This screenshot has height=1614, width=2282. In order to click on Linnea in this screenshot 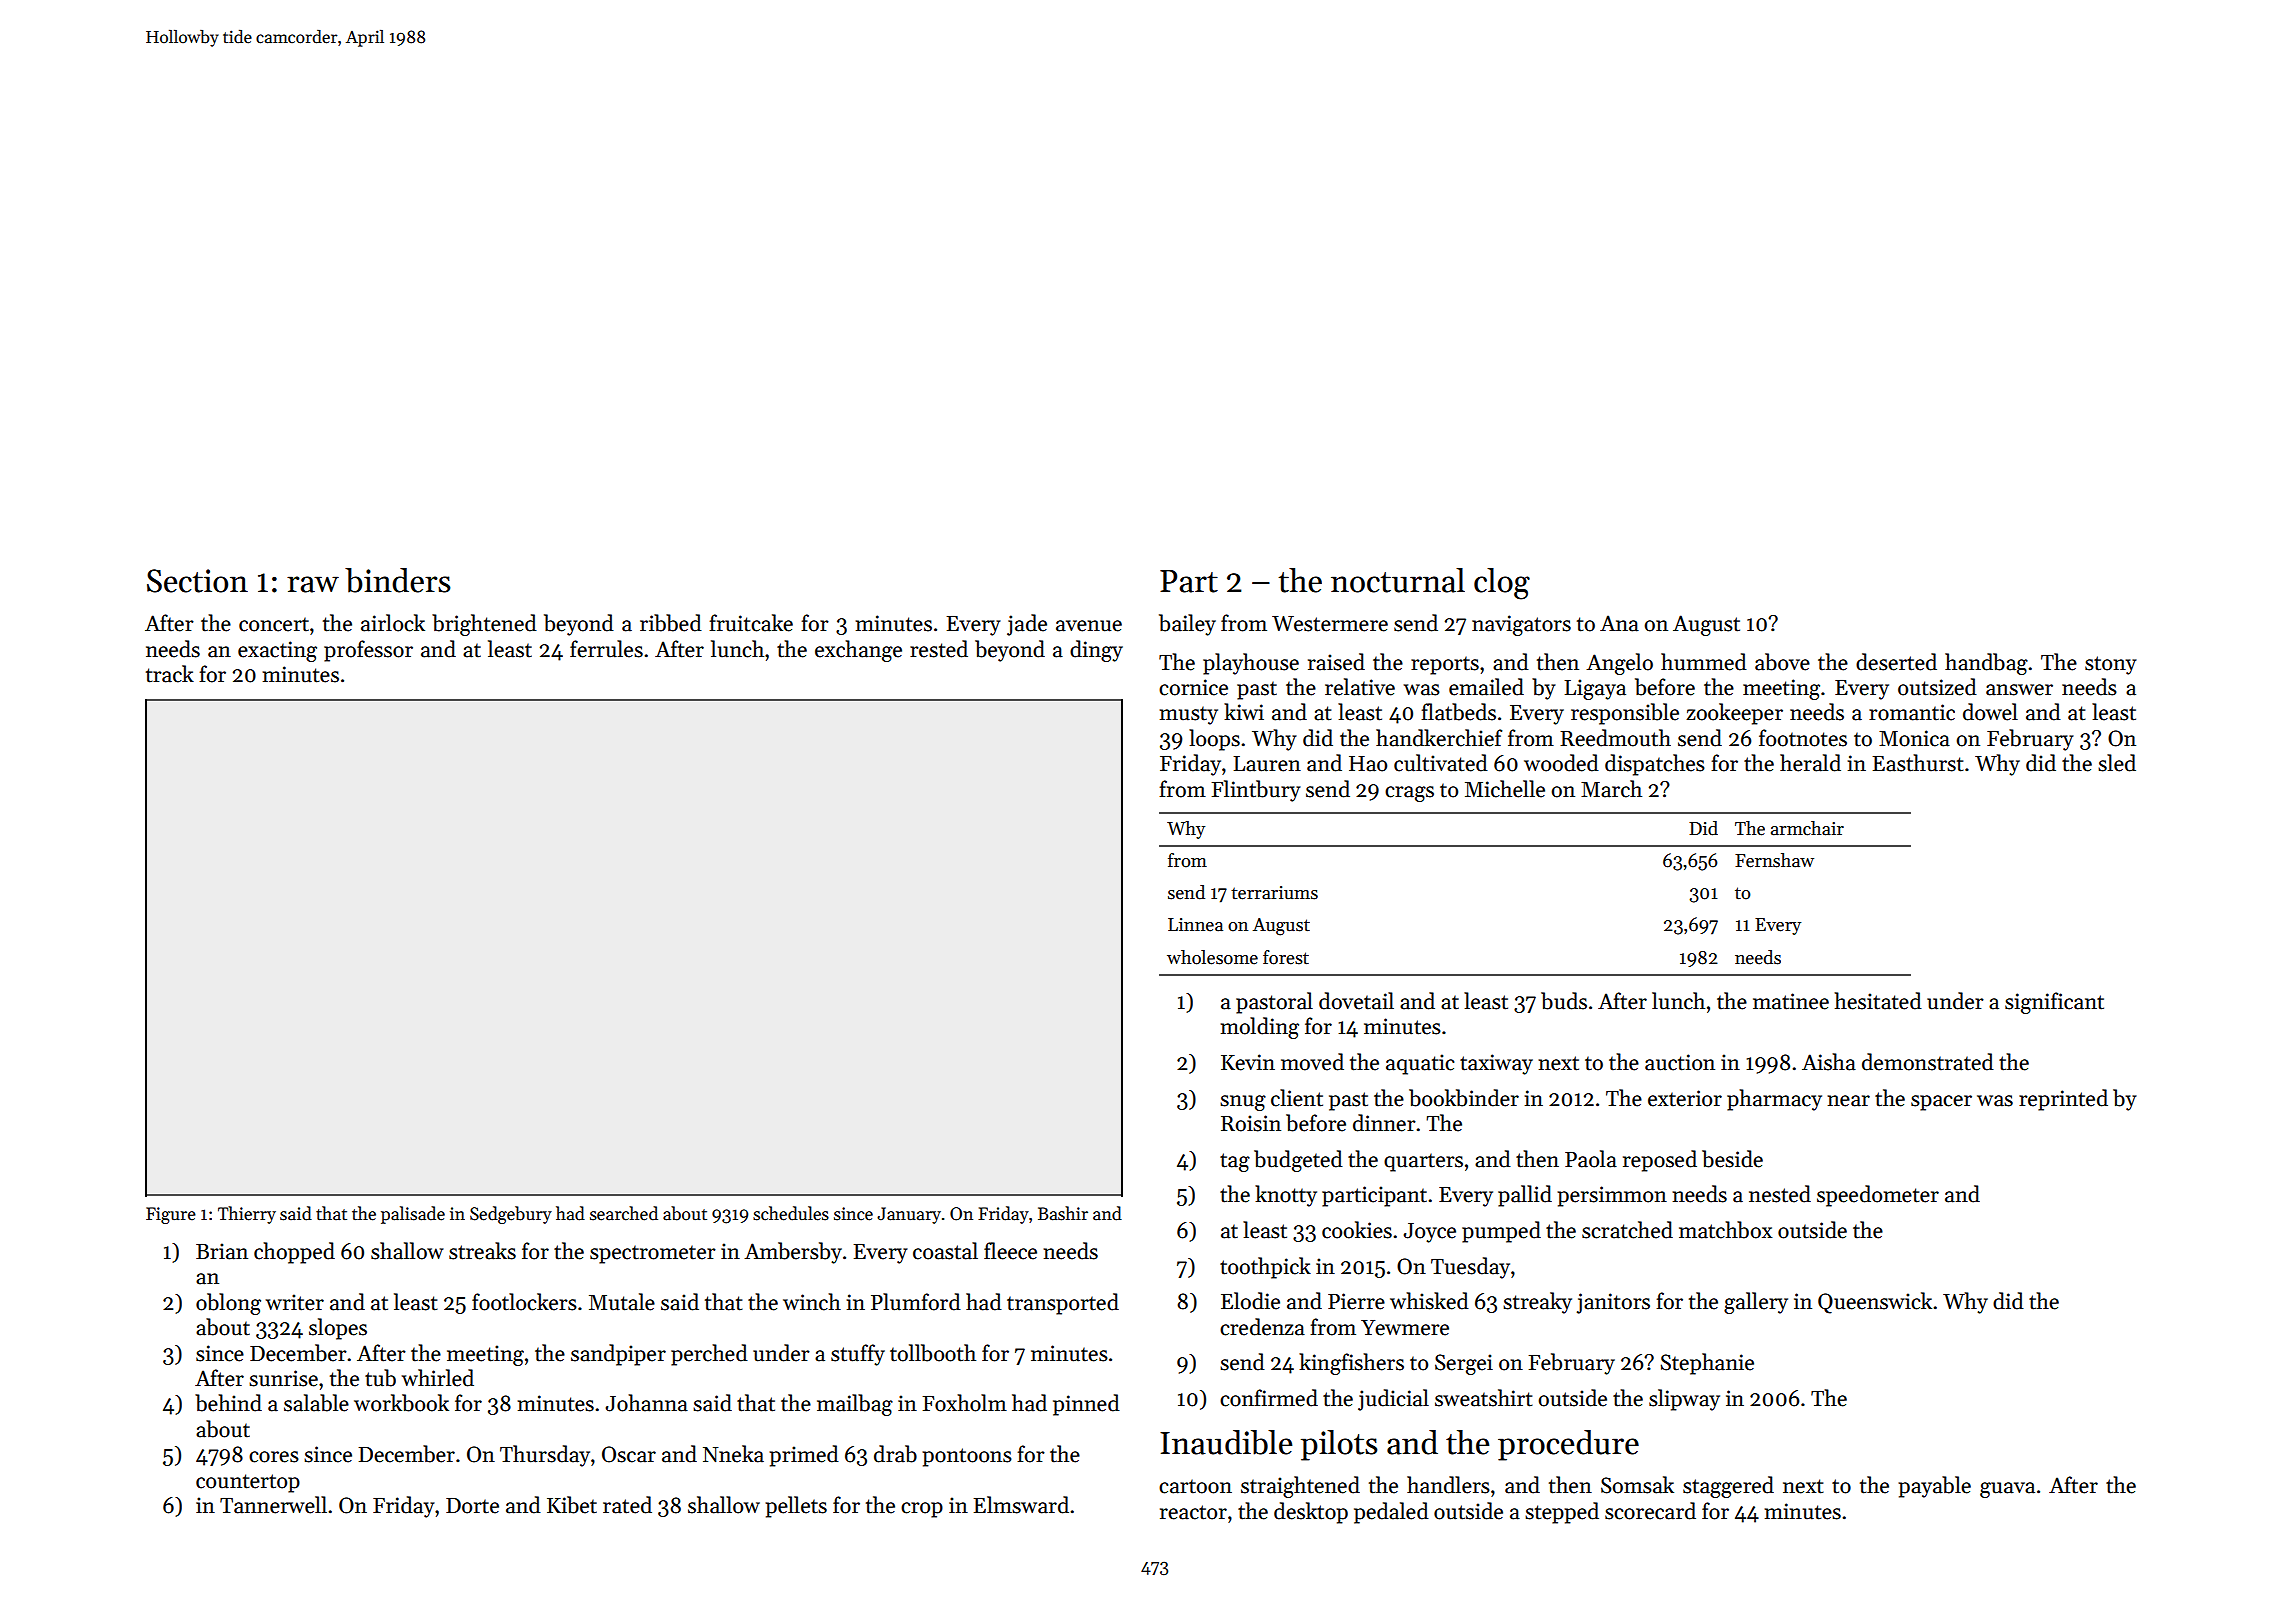, I will do `click(1195, 925)`.
